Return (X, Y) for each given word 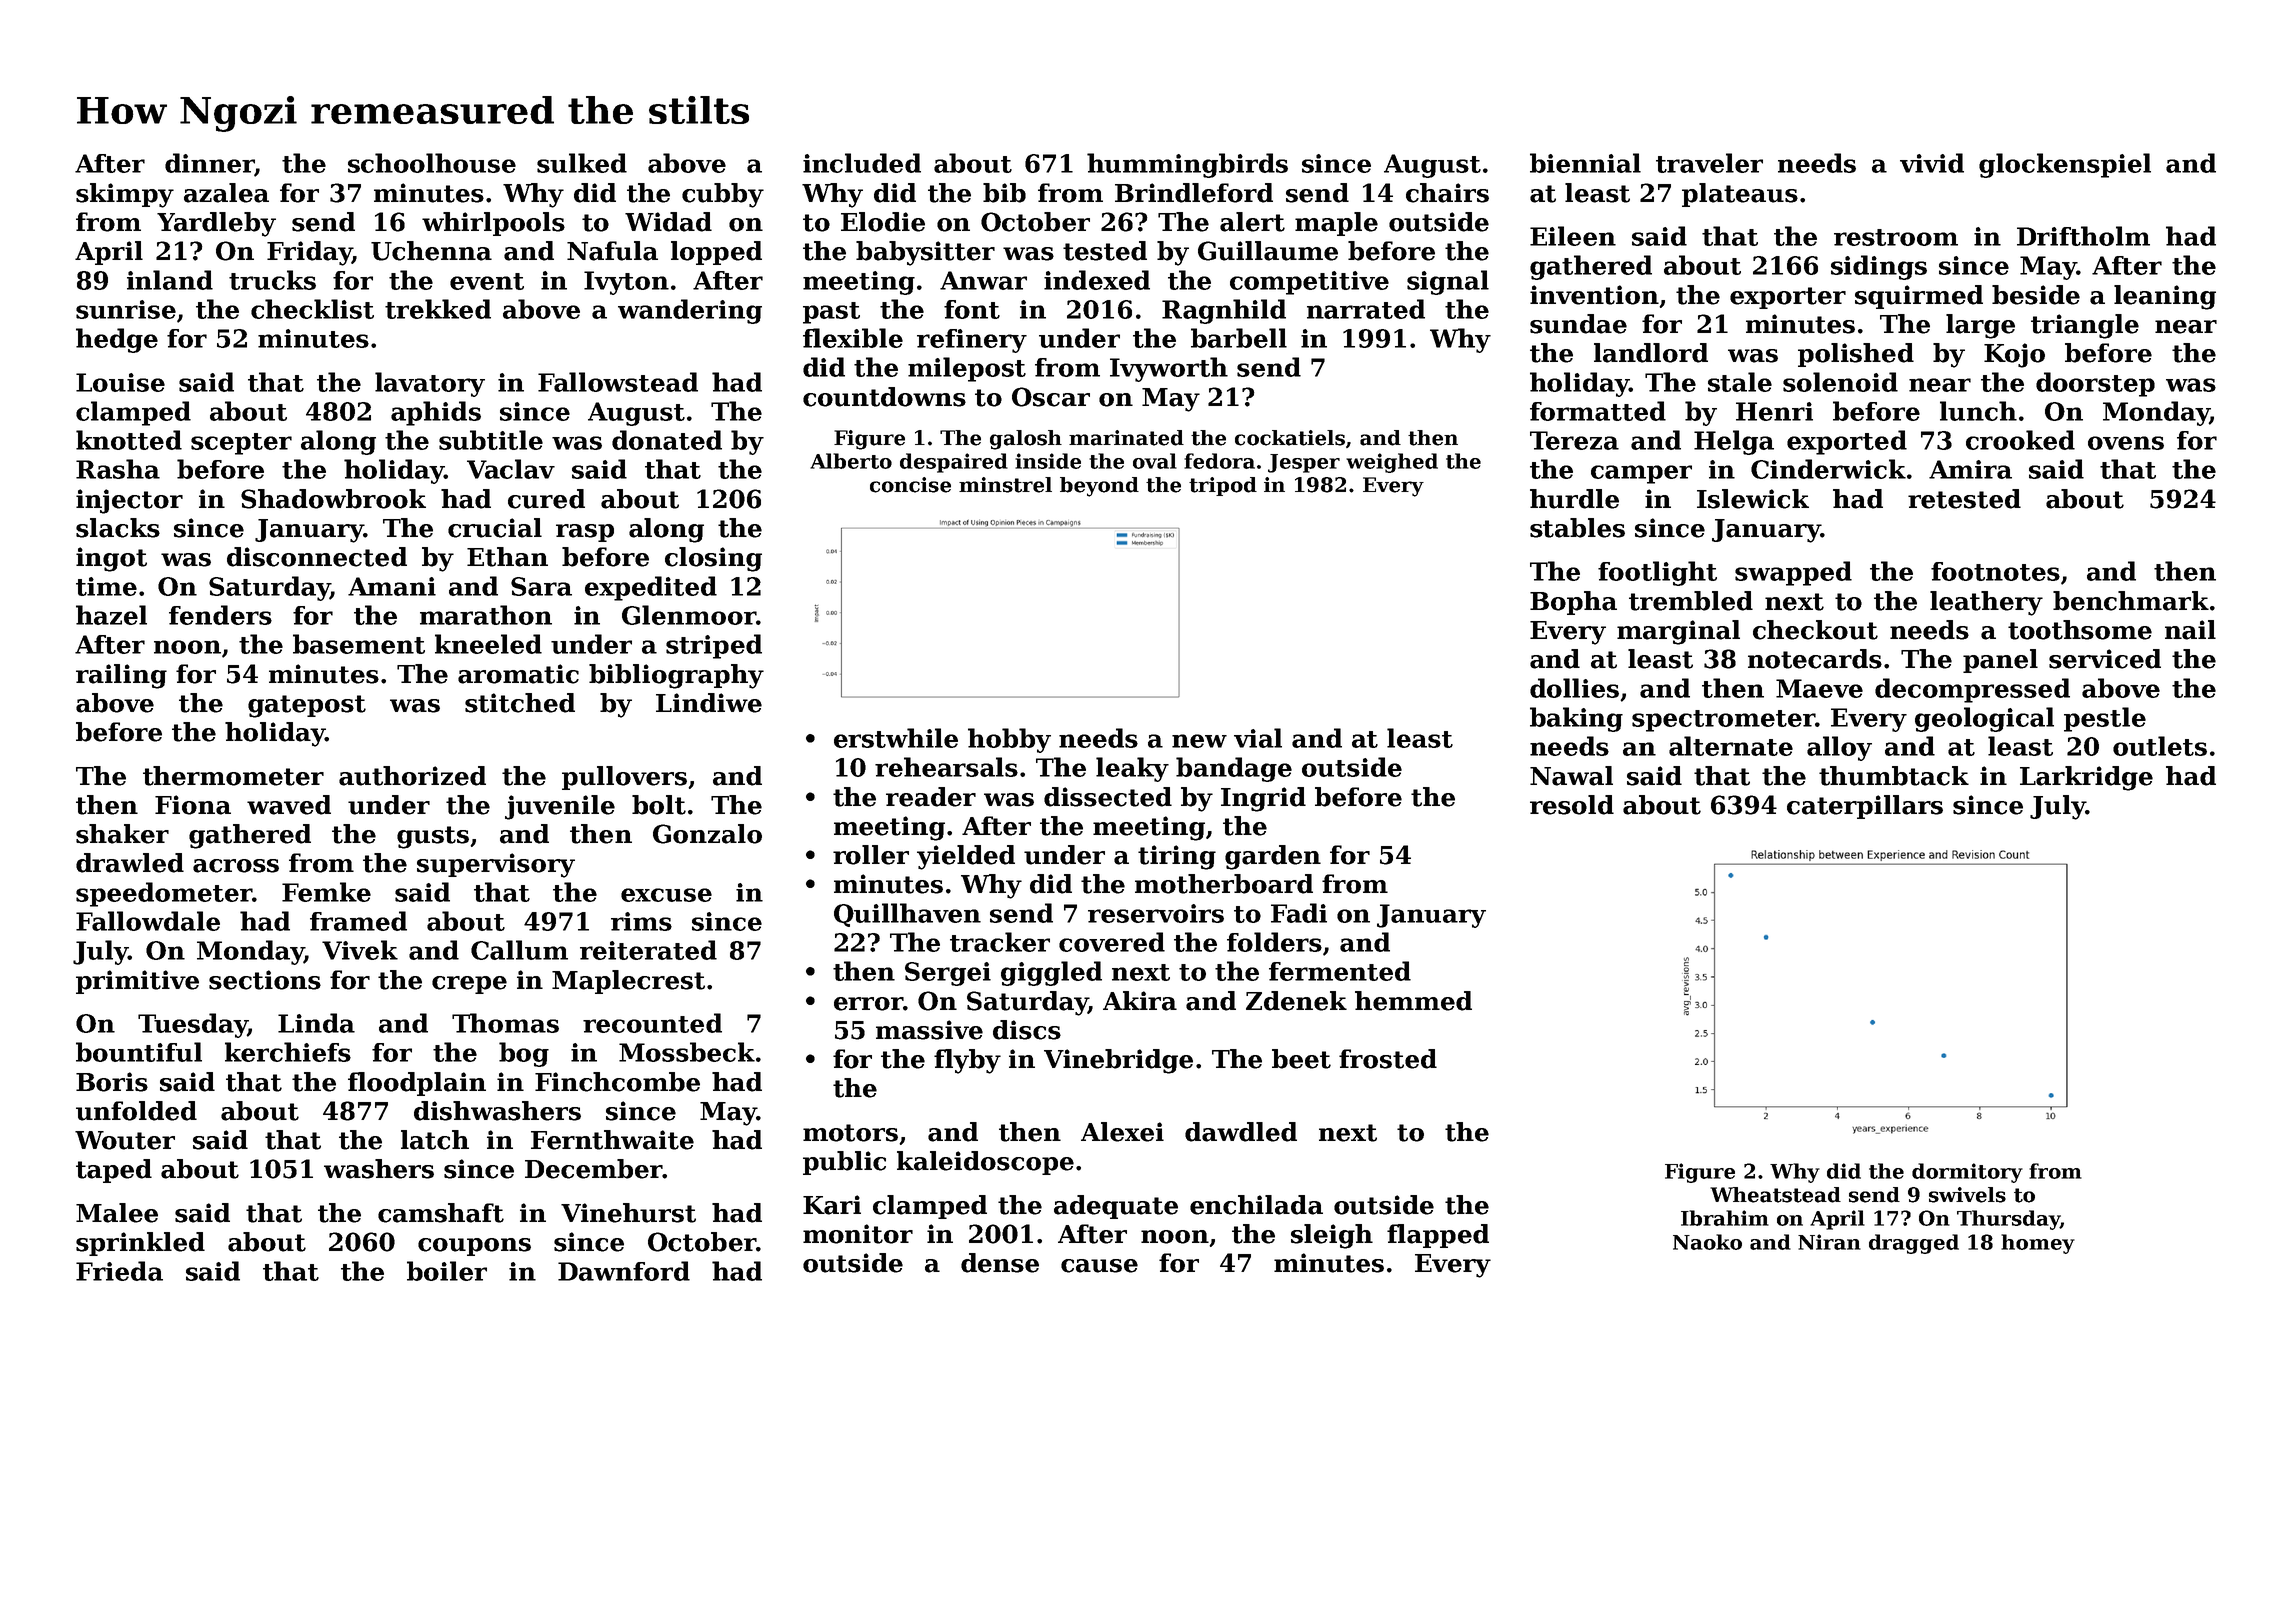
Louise (120, 382)
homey (2038, 1244)
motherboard (1224, 884)
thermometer (233, 776)
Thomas (505, 1023)
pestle (2105, 719)
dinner (209, 163)
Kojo (2014, 355)
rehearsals (946, 767)
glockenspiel (2065, 165)
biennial (1585, 163)
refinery (972, 341)
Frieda (119, 1271)
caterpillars (1865, 807)
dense (1000, 1263)
